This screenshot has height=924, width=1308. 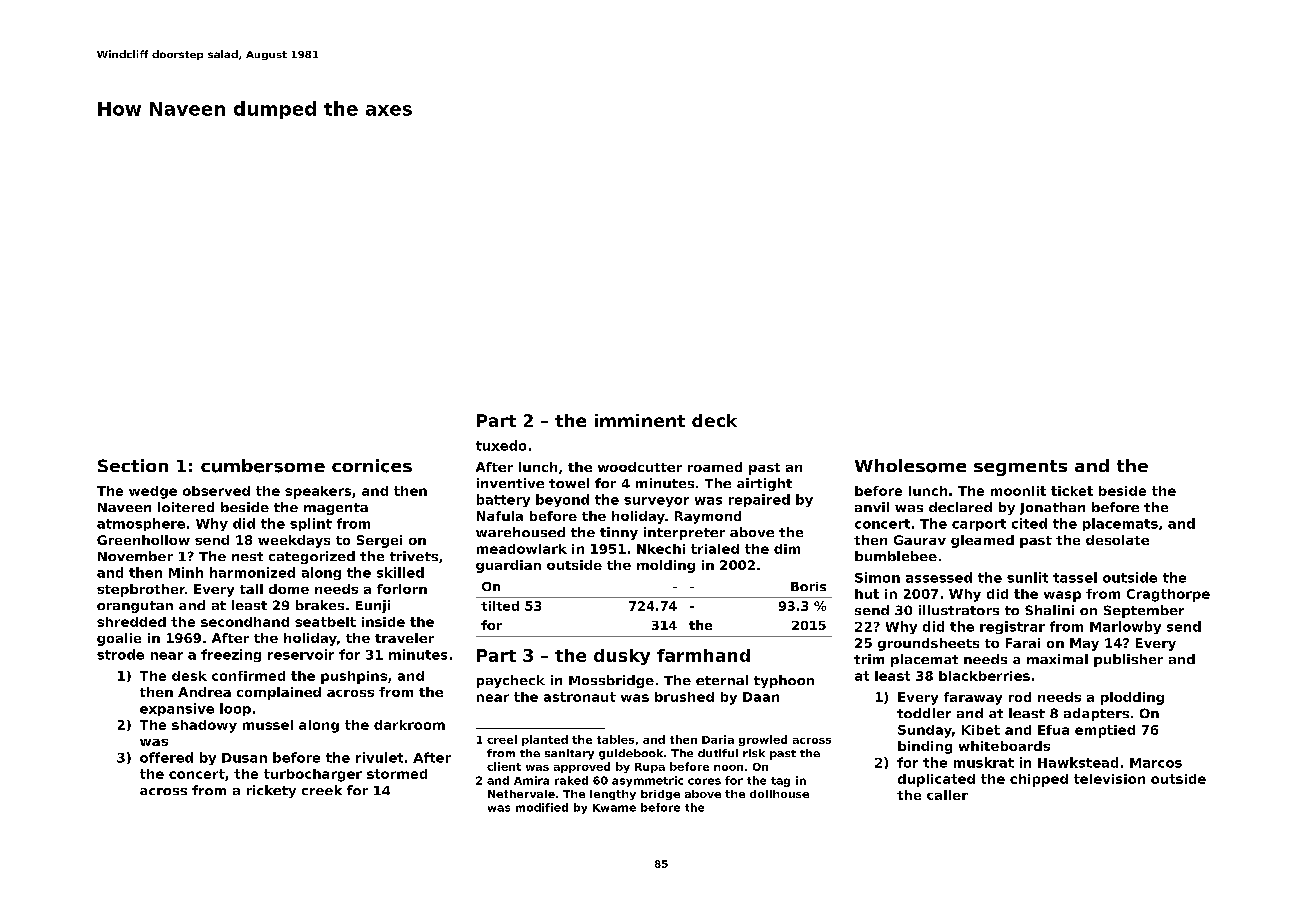 I want to click on rickety, so click(x=271, y=791).
